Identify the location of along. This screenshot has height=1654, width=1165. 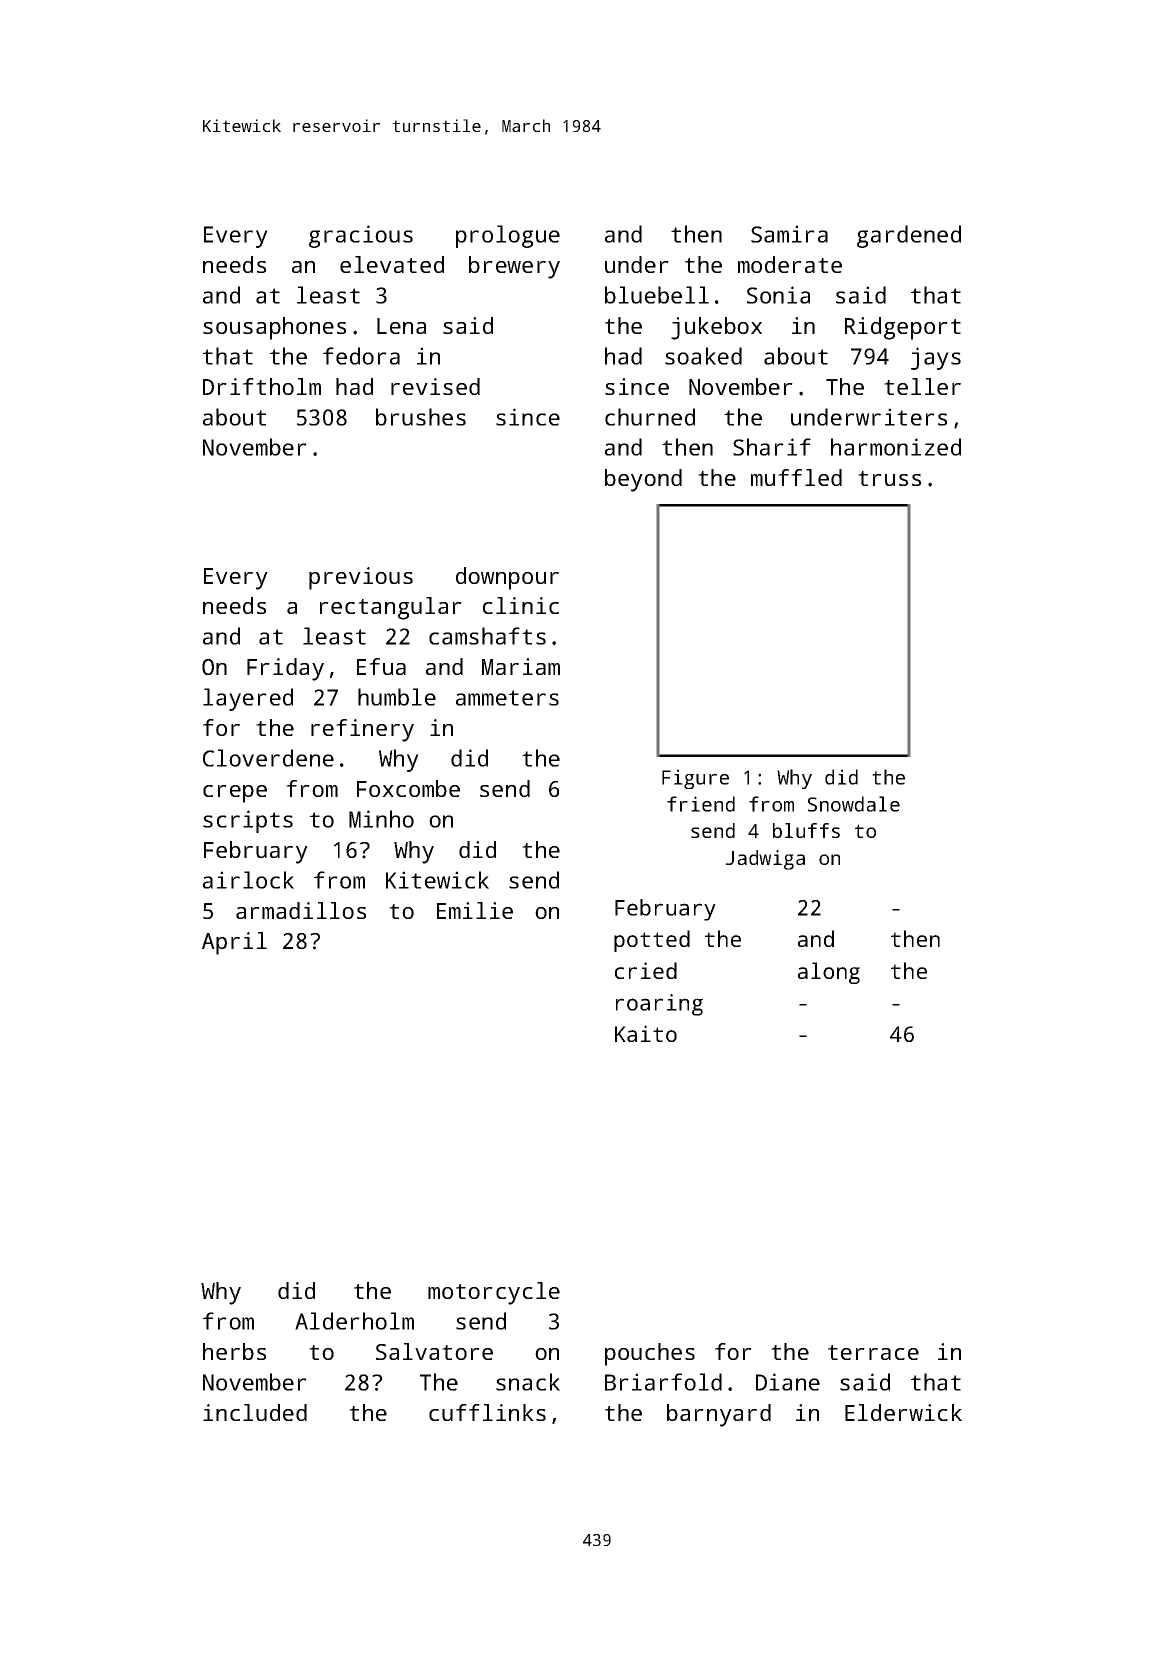
(829, 973).
